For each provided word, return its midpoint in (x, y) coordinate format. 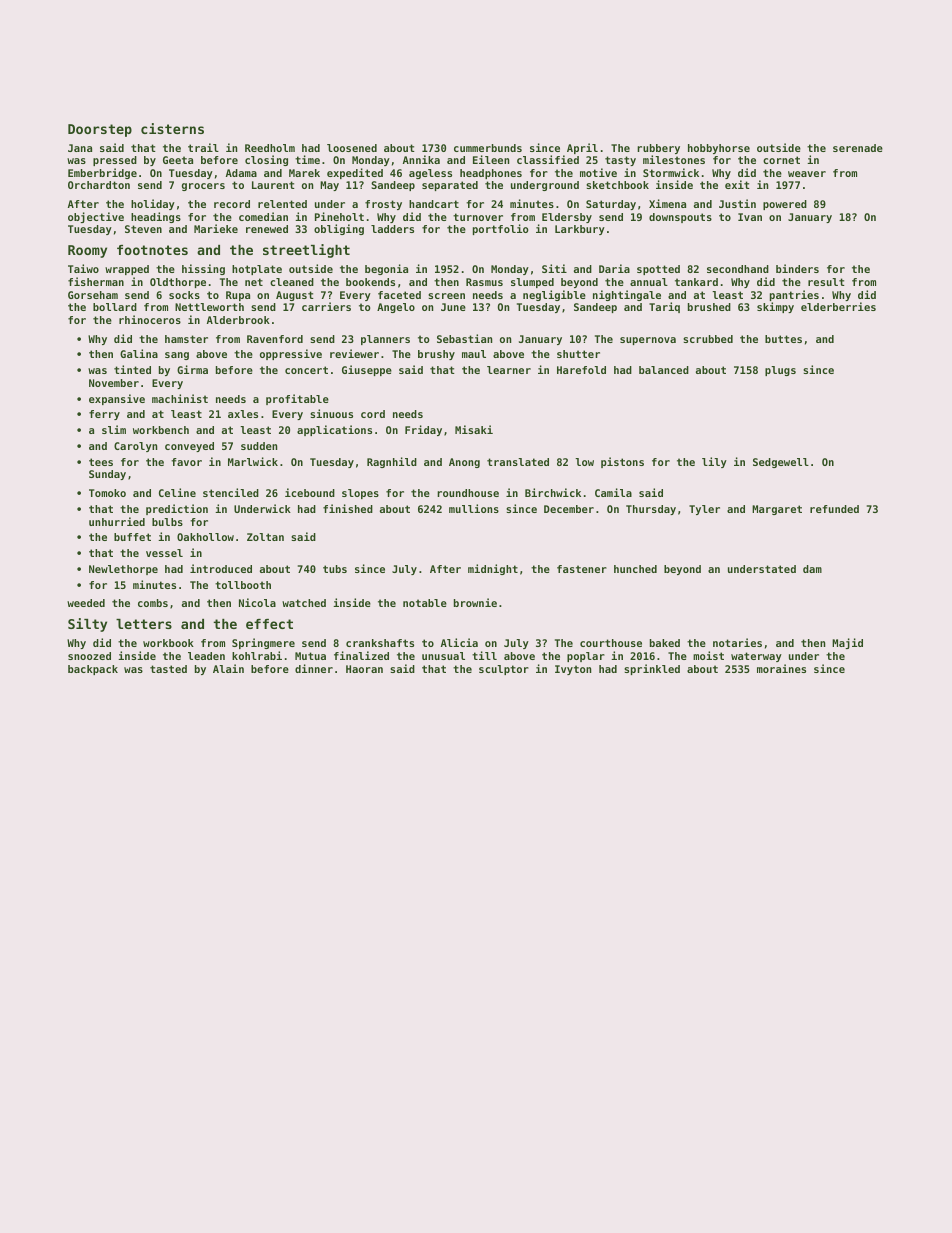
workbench (161, 430)
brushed (709, 307)
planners (385, 340)
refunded (834, 509)
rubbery (658, 149)
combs (153, 603)
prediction (177, 509)
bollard (115, 307)
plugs (780, 371)
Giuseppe (367, 370)
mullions (474, 508)
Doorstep (100, 130)
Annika (421, 159)
